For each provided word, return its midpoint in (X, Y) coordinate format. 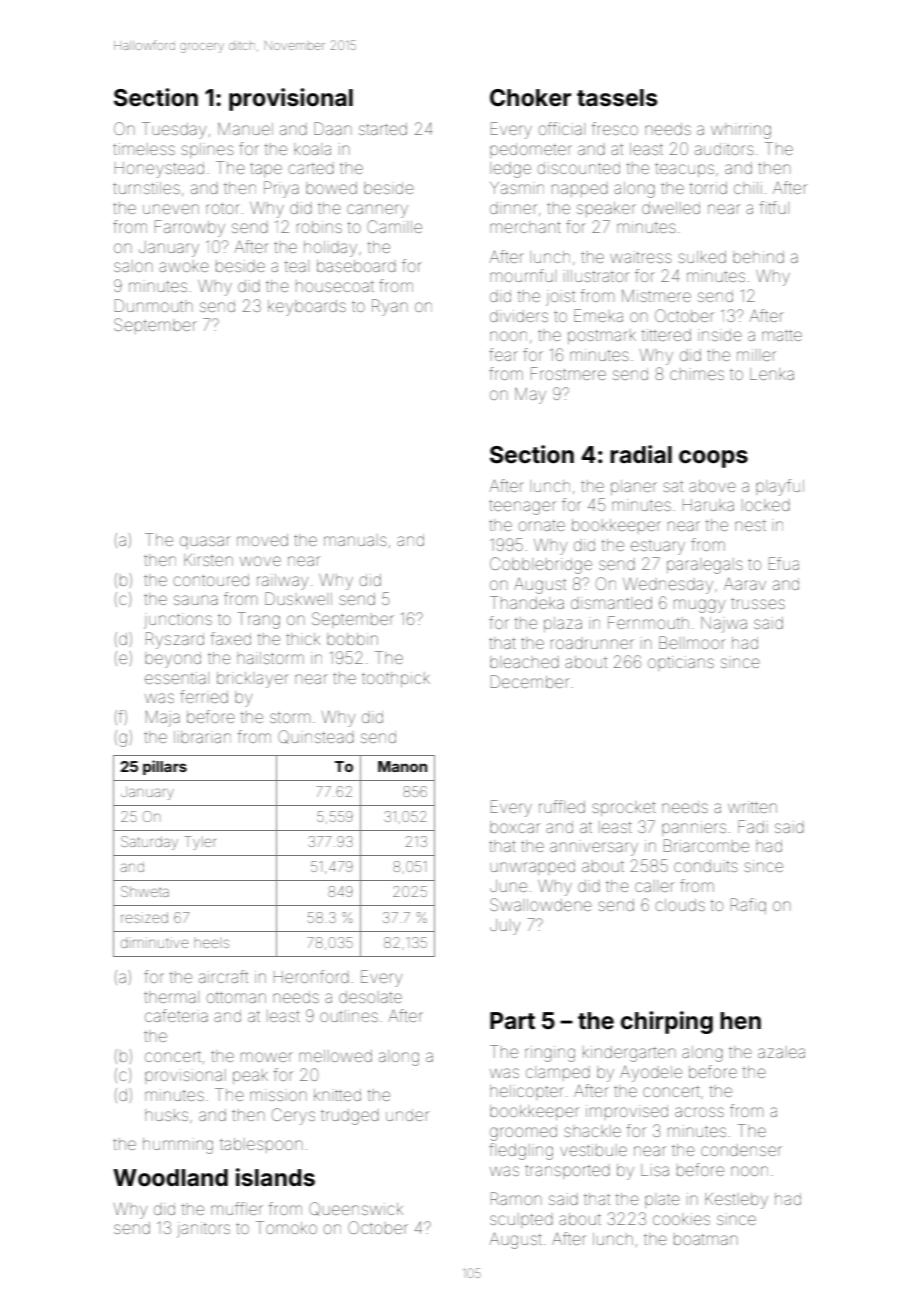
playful (780, 487)
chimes (697, 374)
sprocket (624, 808)
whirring (741, 131)
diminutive (155, 942)
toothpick (396, 679)
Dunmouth (154, 305)
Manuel (245, 128)
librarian (202, 737)
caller (654, 886)
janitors (203, 1230)
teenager (522, 507)
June (508, 886)
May (530, 395)
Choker (530, 98)
